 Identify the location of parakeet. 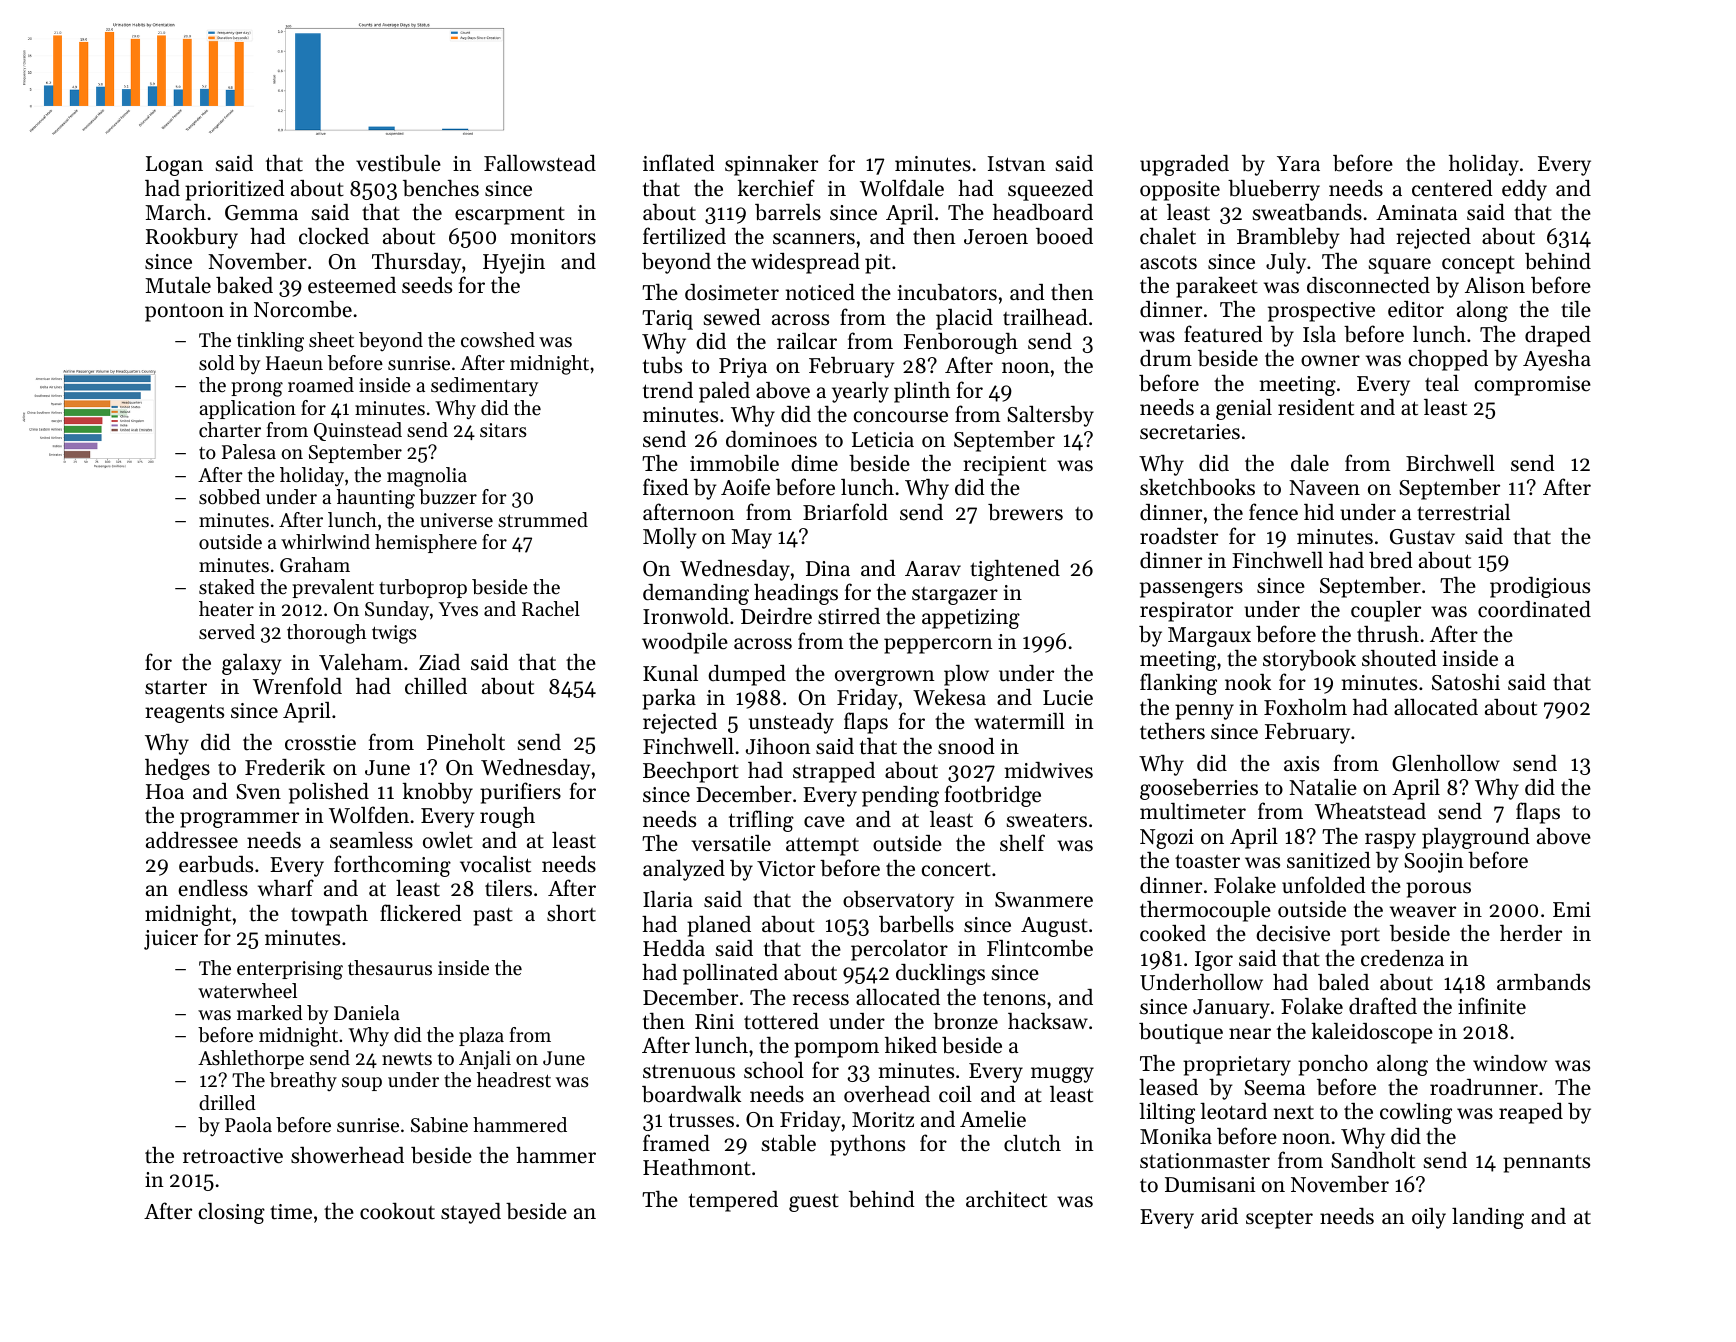
(1217, 287).
